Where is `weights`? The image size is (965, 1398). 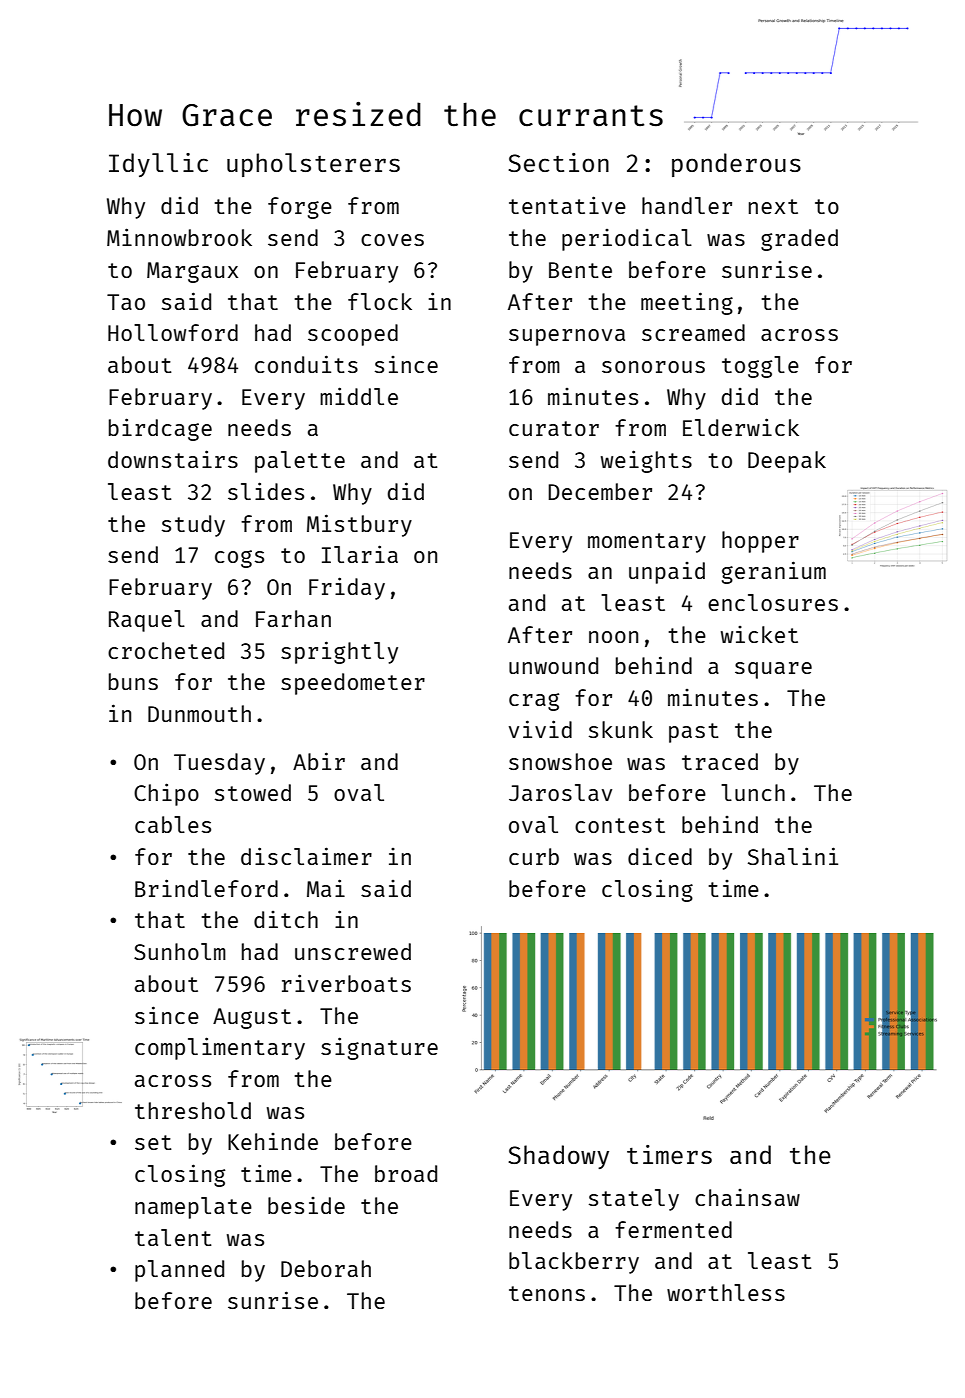 weights is located at coordinates (646, 461).
